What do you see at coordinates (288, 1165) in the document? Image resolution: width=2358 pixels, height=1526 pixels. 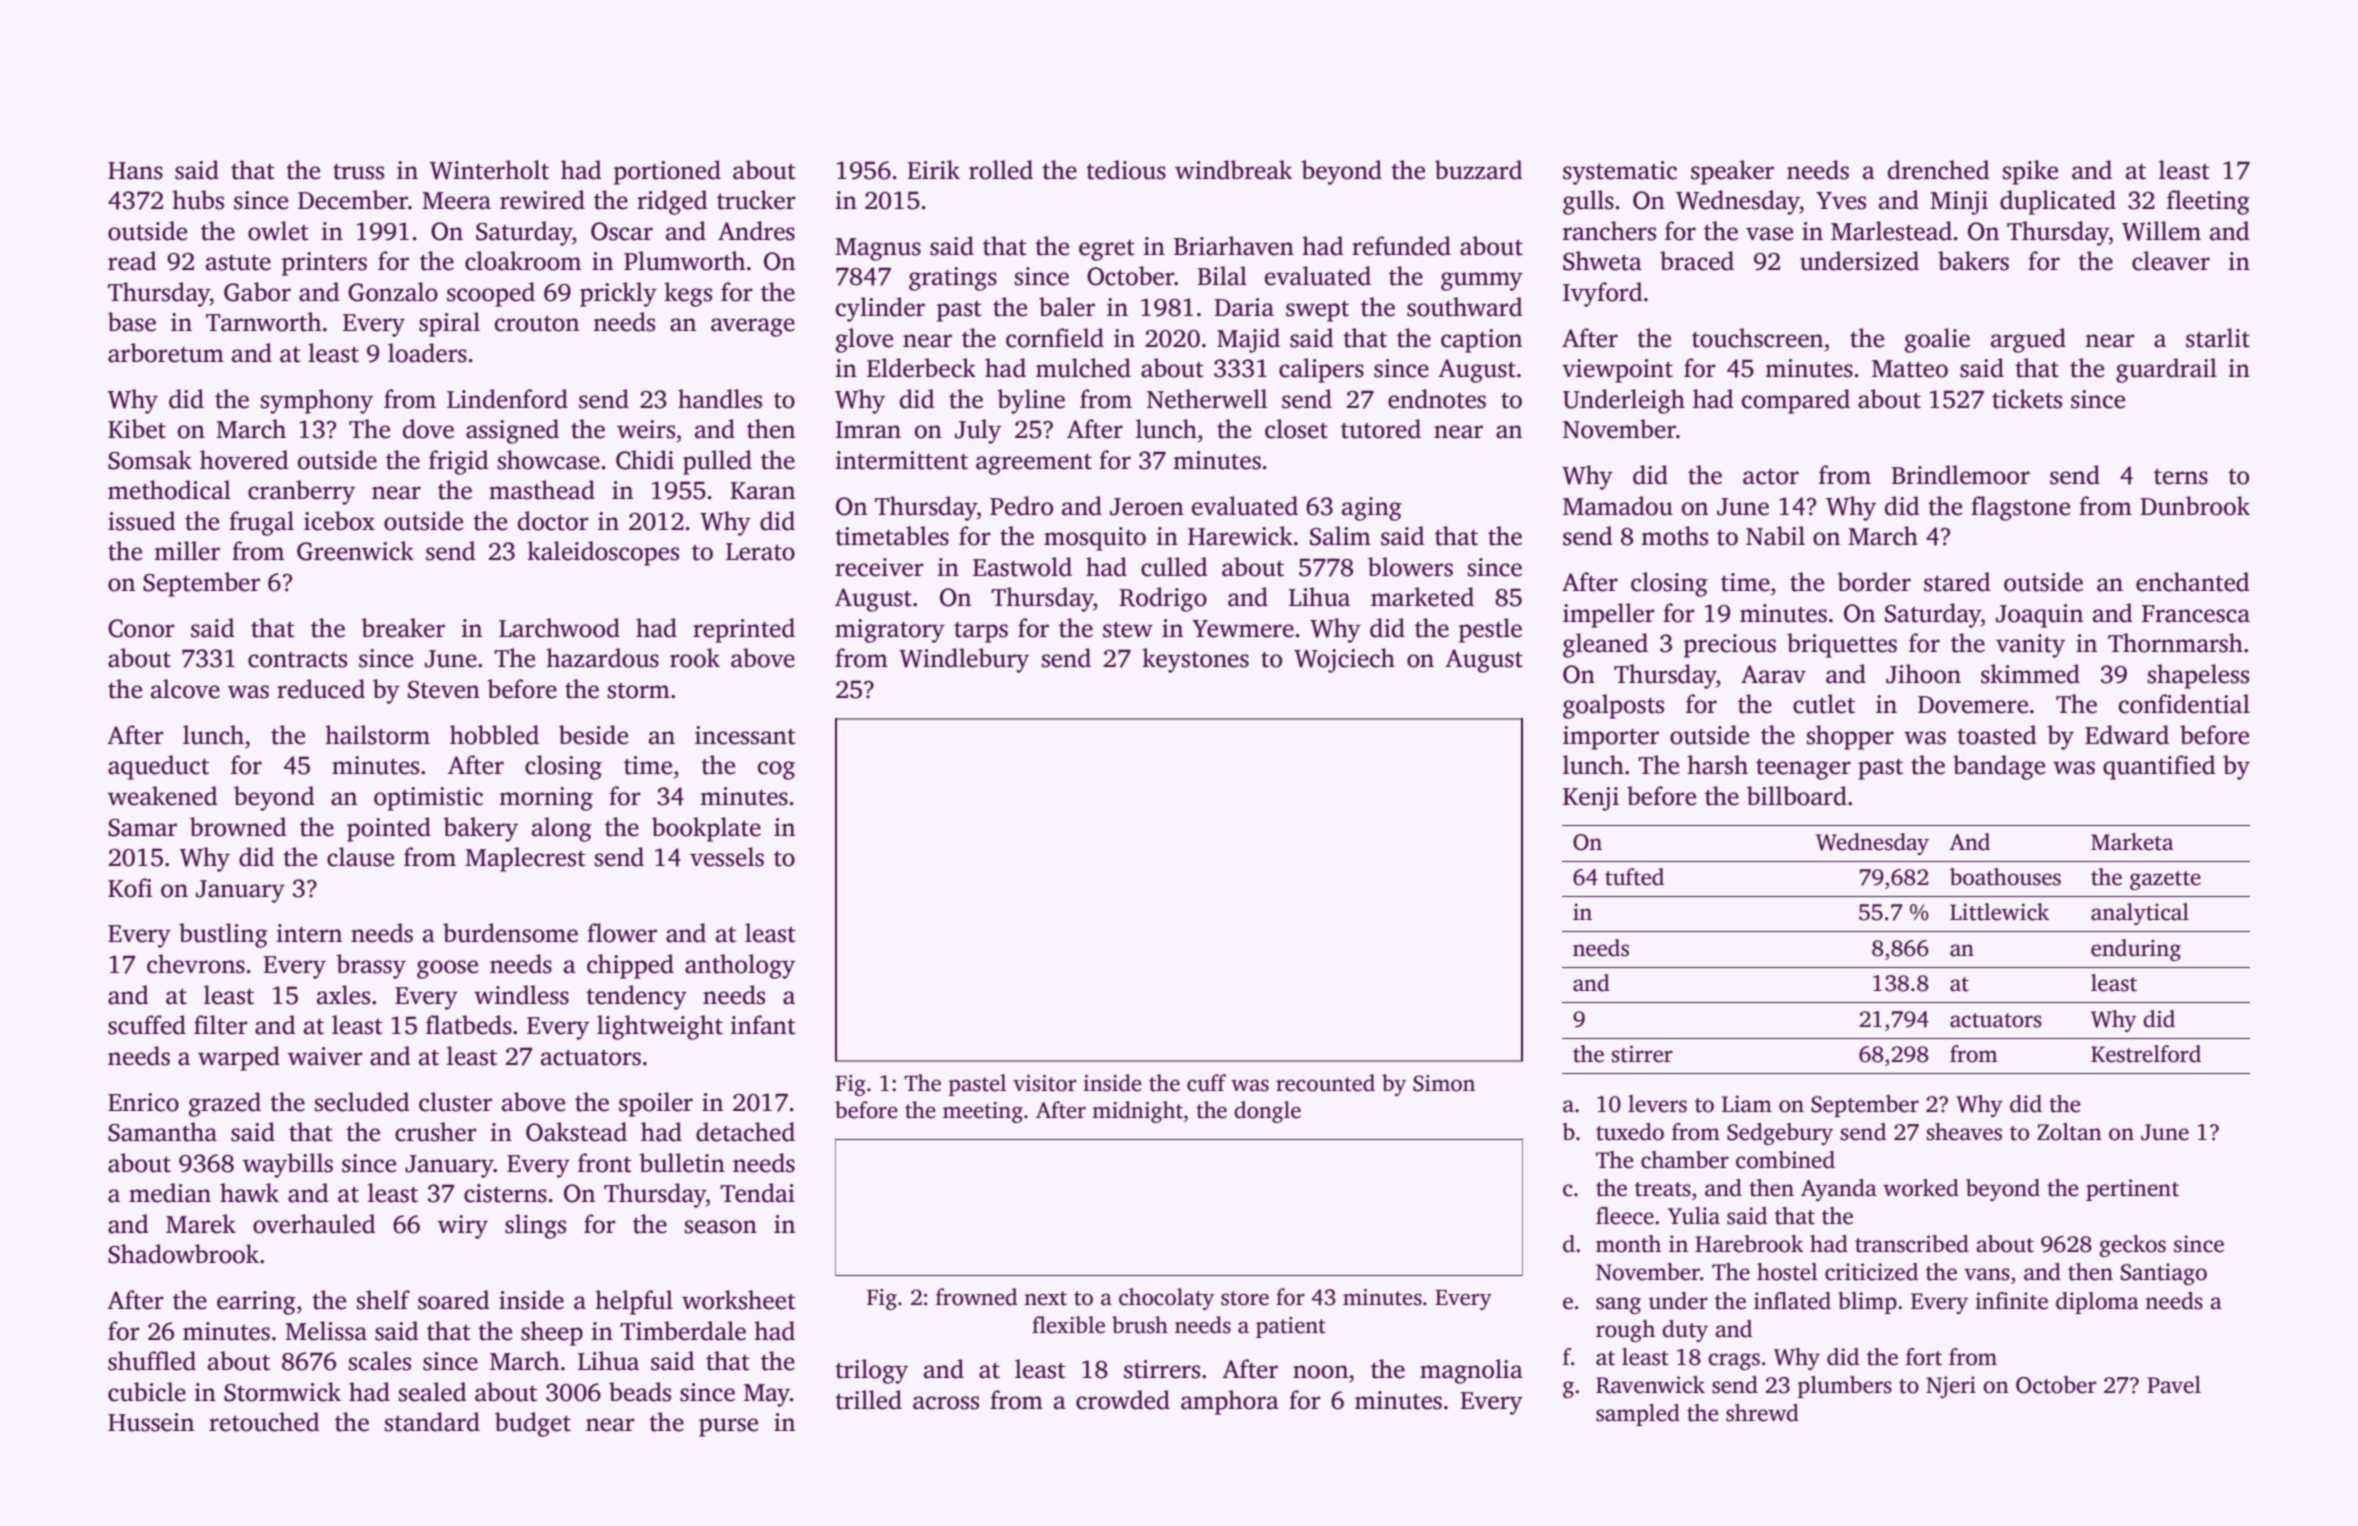 I see `waybills` at bounding box center [288, 1165].
